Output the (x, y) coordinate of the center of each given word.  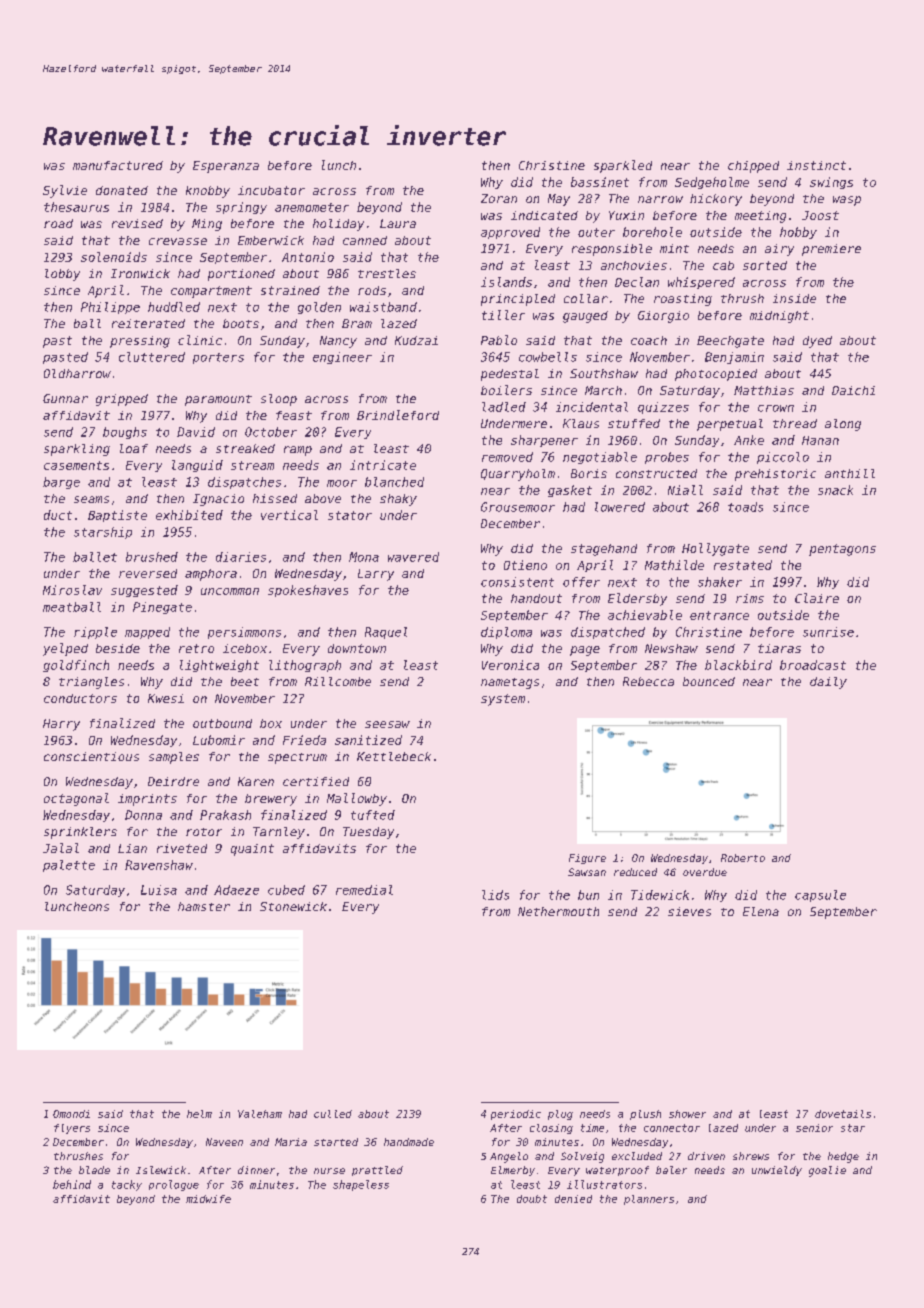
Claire (817, 598)
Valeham (260, 1114)
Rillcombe (338, 681)
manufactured (118, 165)
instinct (816, 165)
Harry (61, 725)
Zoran (499, 198)
